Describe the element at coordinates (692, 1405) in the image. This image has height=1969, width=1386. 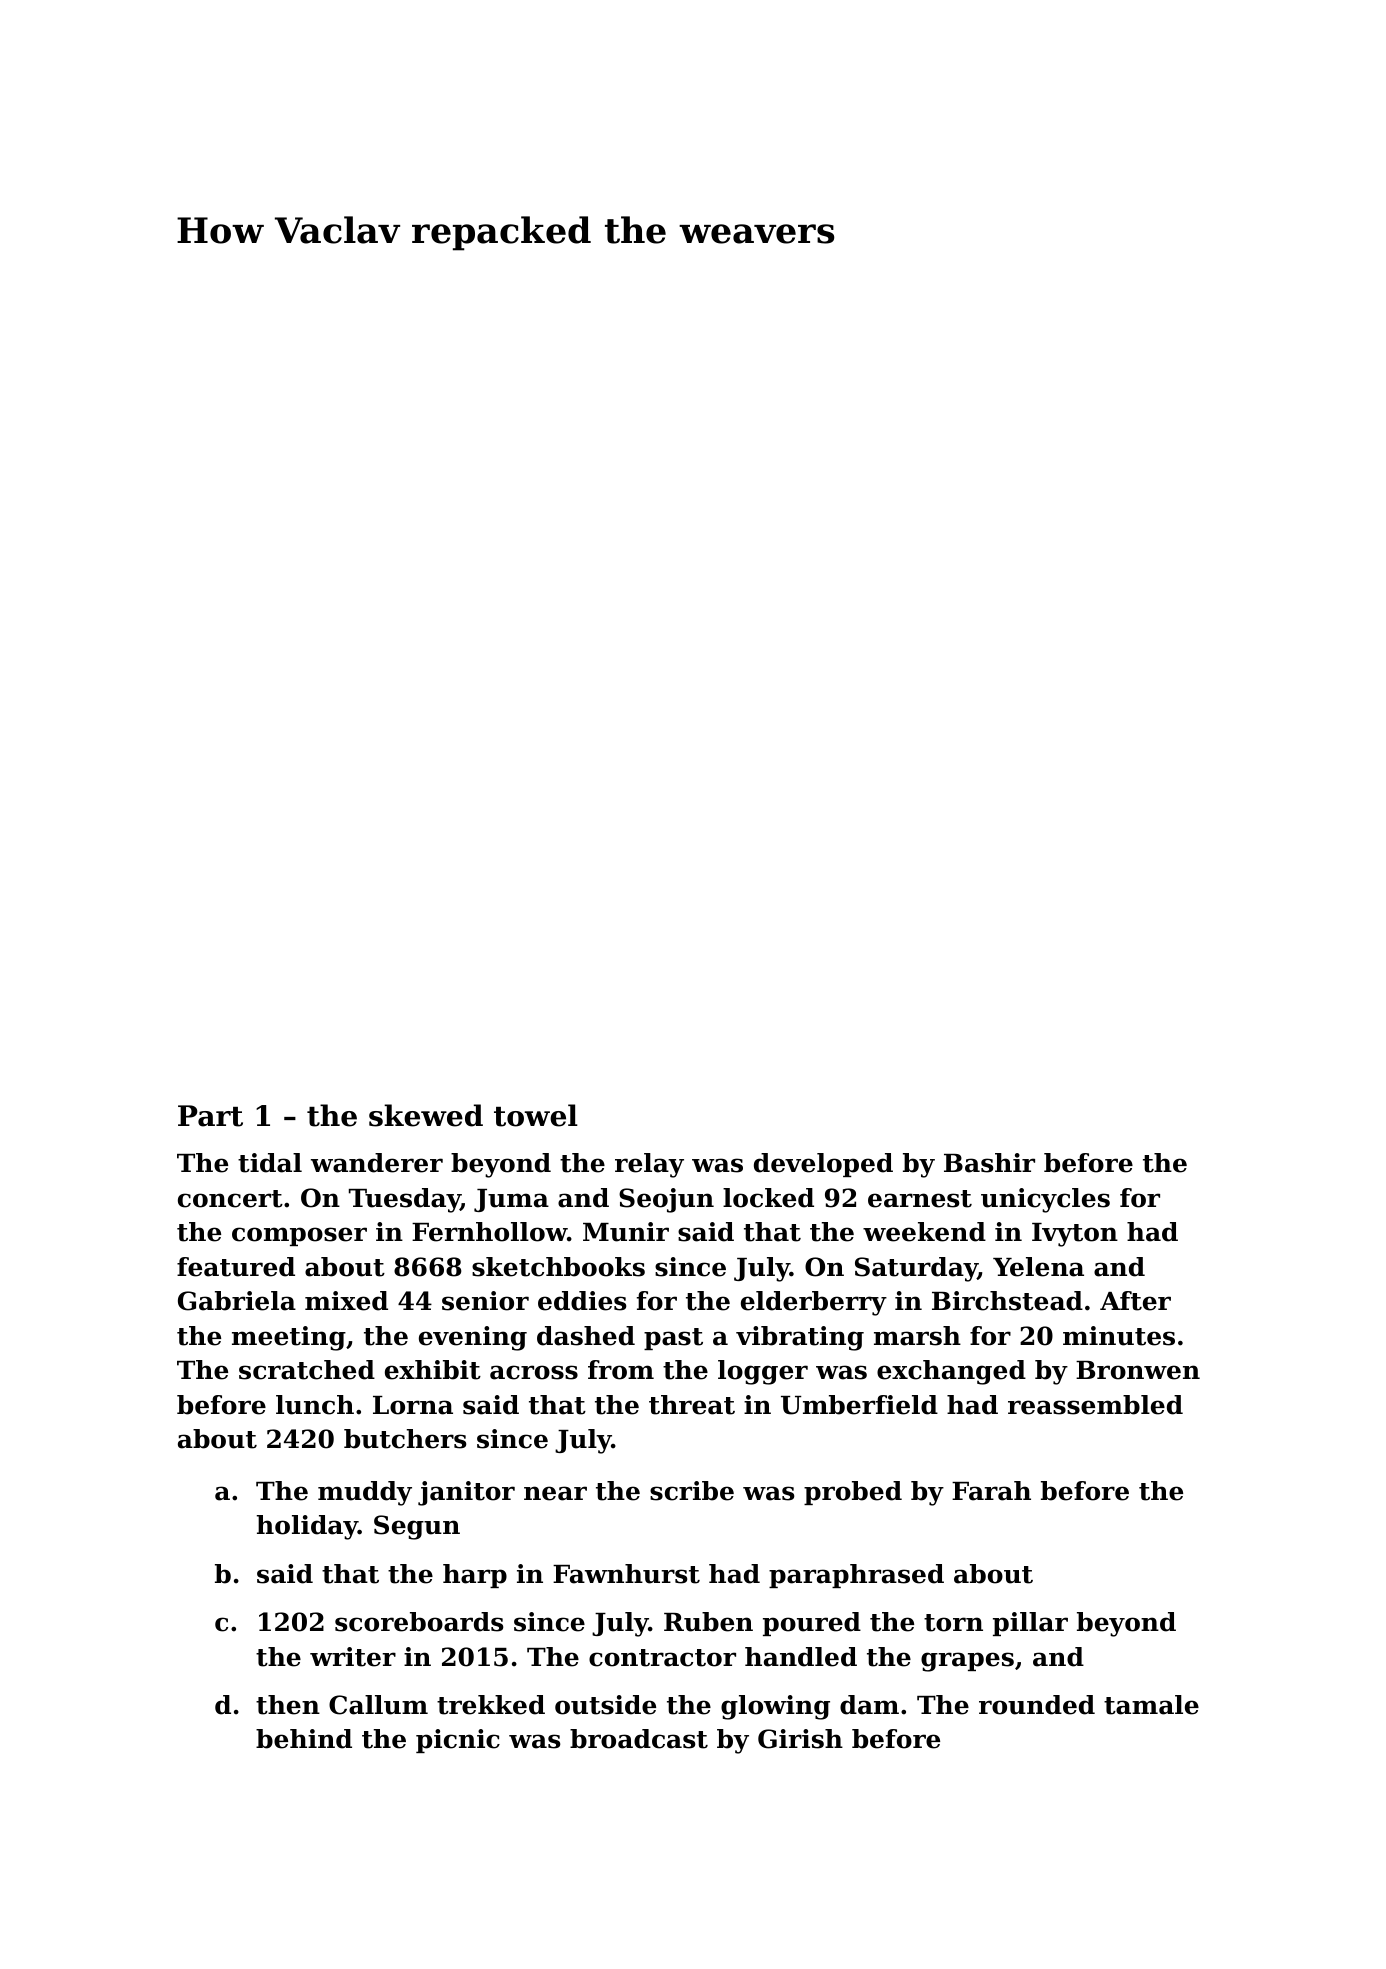
I see `threat` at that location.
